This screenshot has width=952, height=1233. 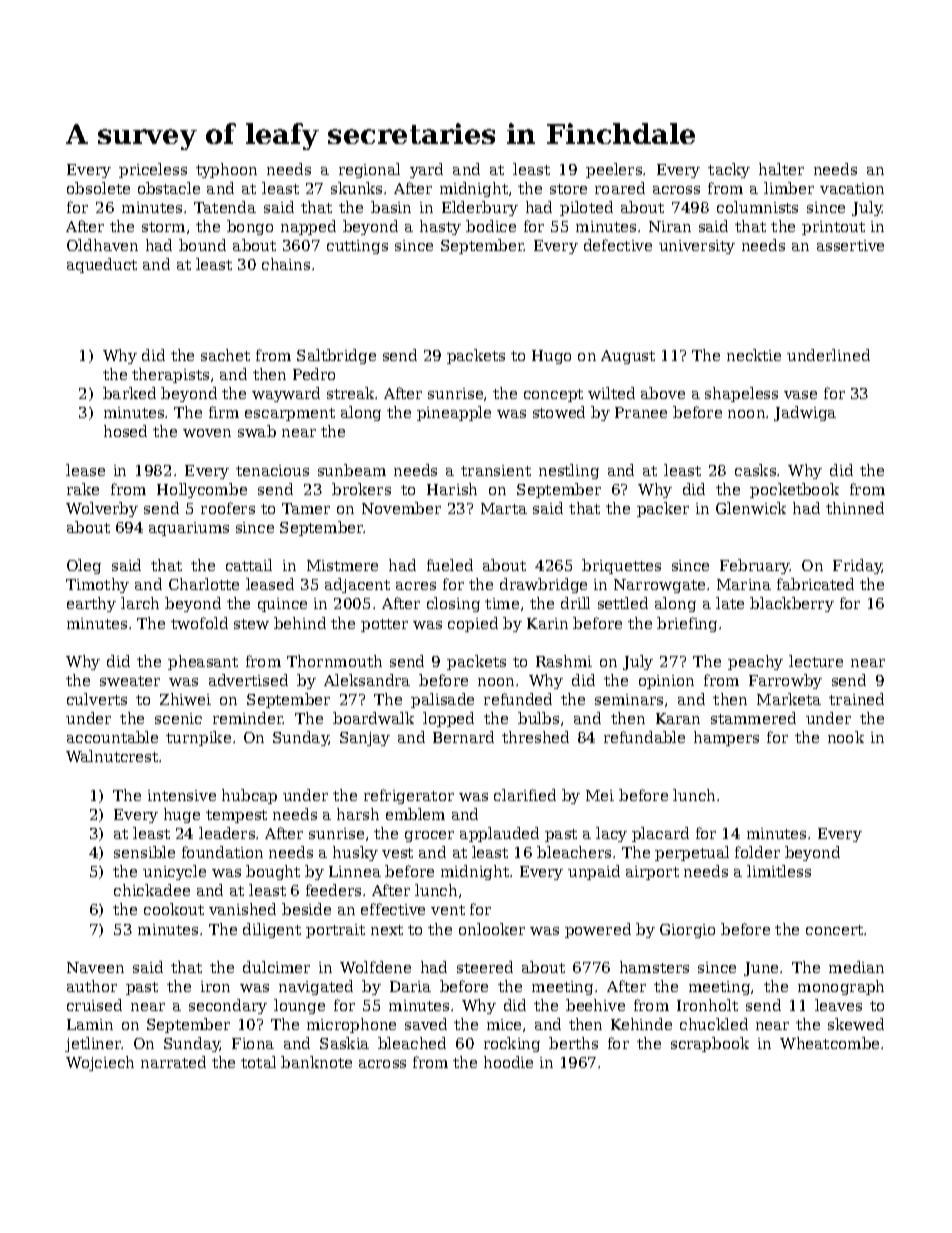 What do you see at coordinates (226, 170) in the screenshot?
I see `typhoon` at bounding box center [226, 170].
